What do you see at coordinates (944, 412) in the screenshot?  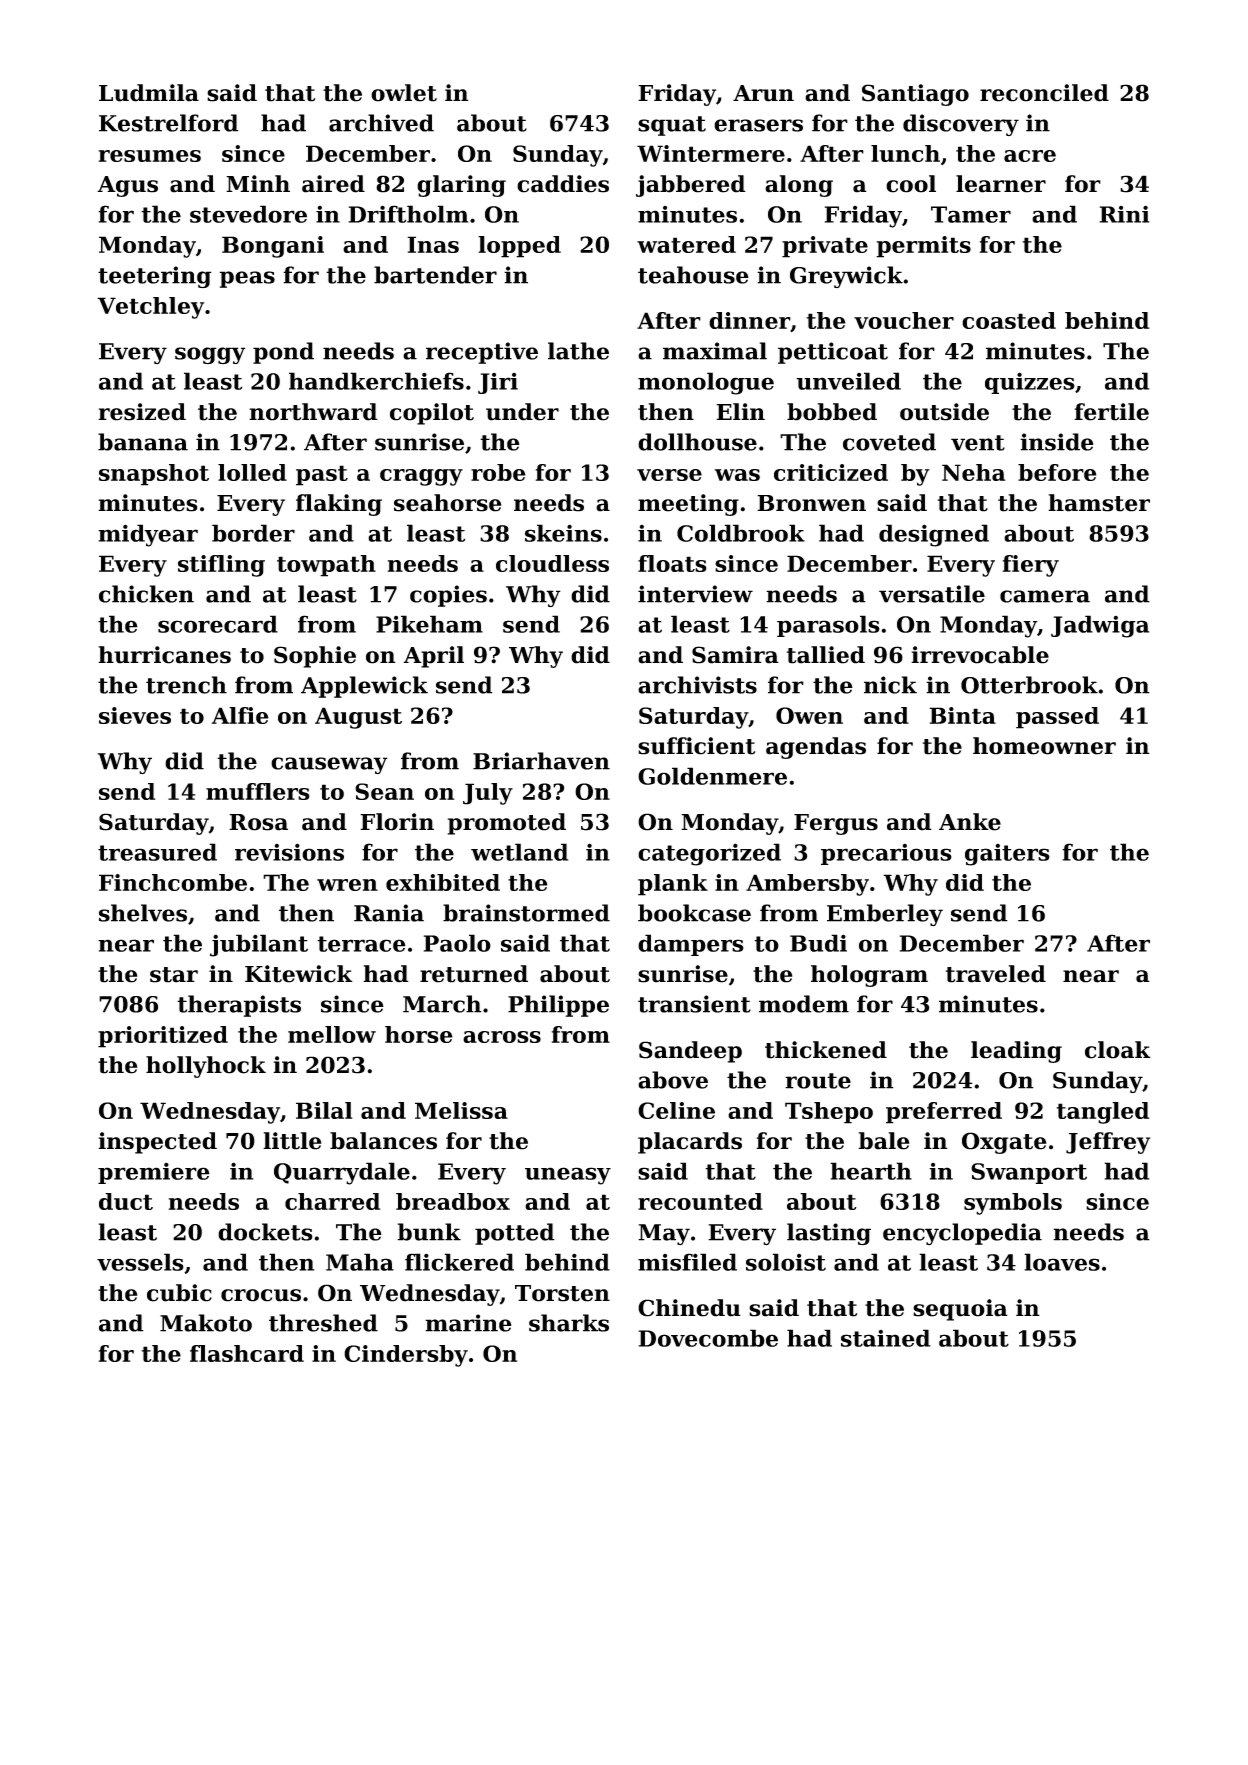 I see `outside` at bounding box center [944, 412].
